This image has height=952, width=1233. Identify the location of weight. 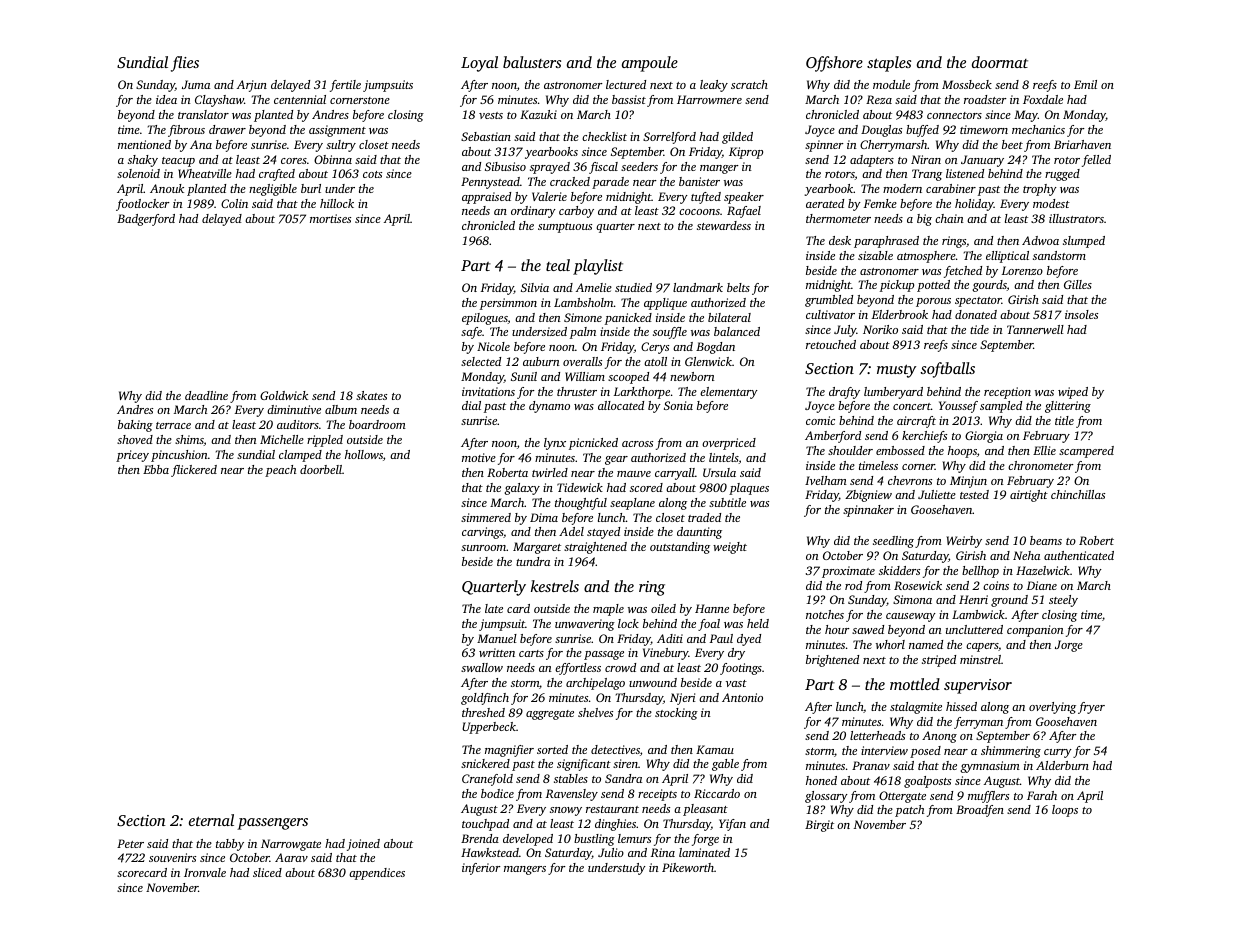
(730, 548).
